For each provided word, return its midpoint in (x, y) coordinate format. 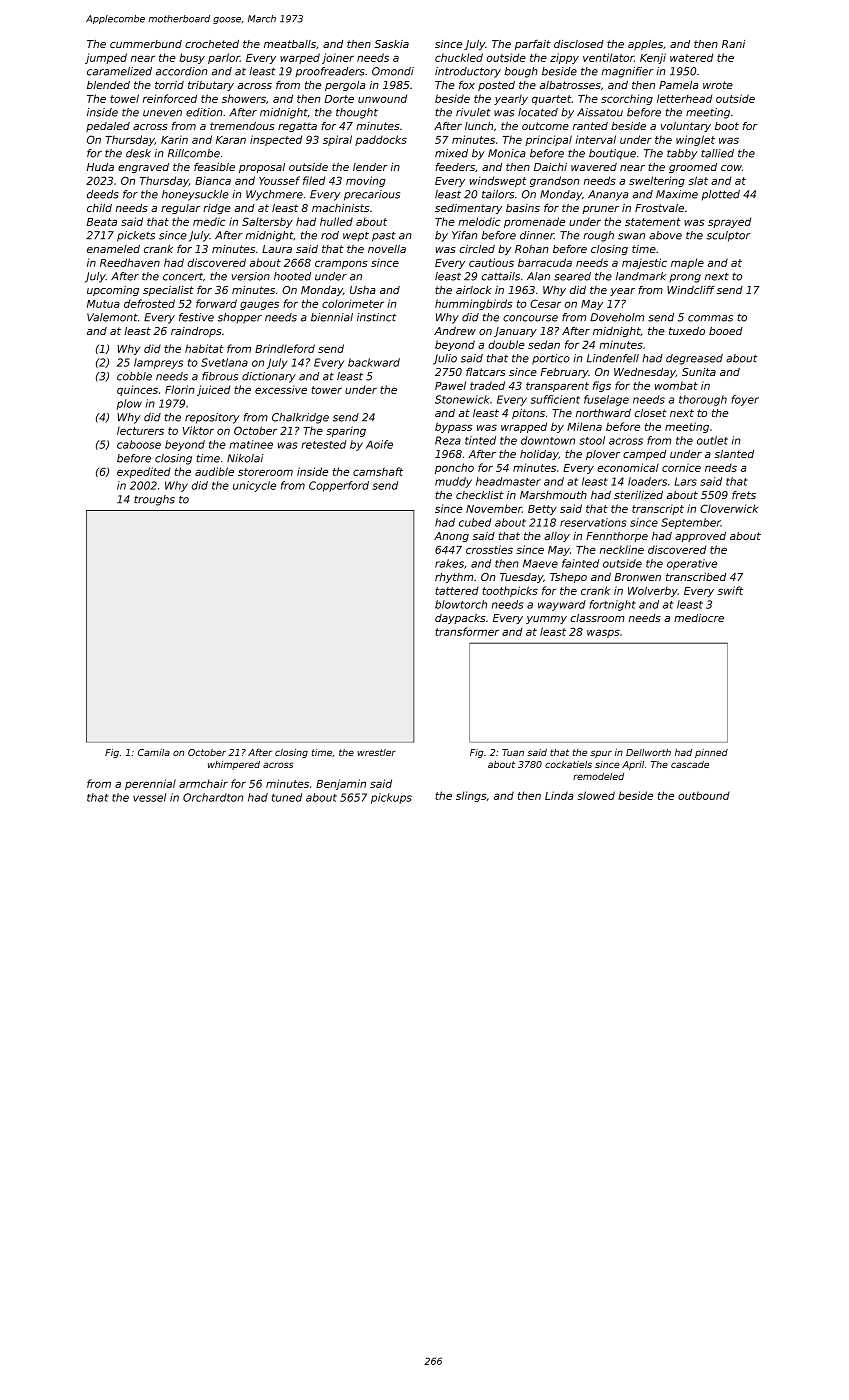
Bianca (213, 180)
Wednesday (645, 373)
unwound (382, 98)
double (506, 344)
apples (645, 45)
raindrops (196, 332)
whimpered (234, 765)
